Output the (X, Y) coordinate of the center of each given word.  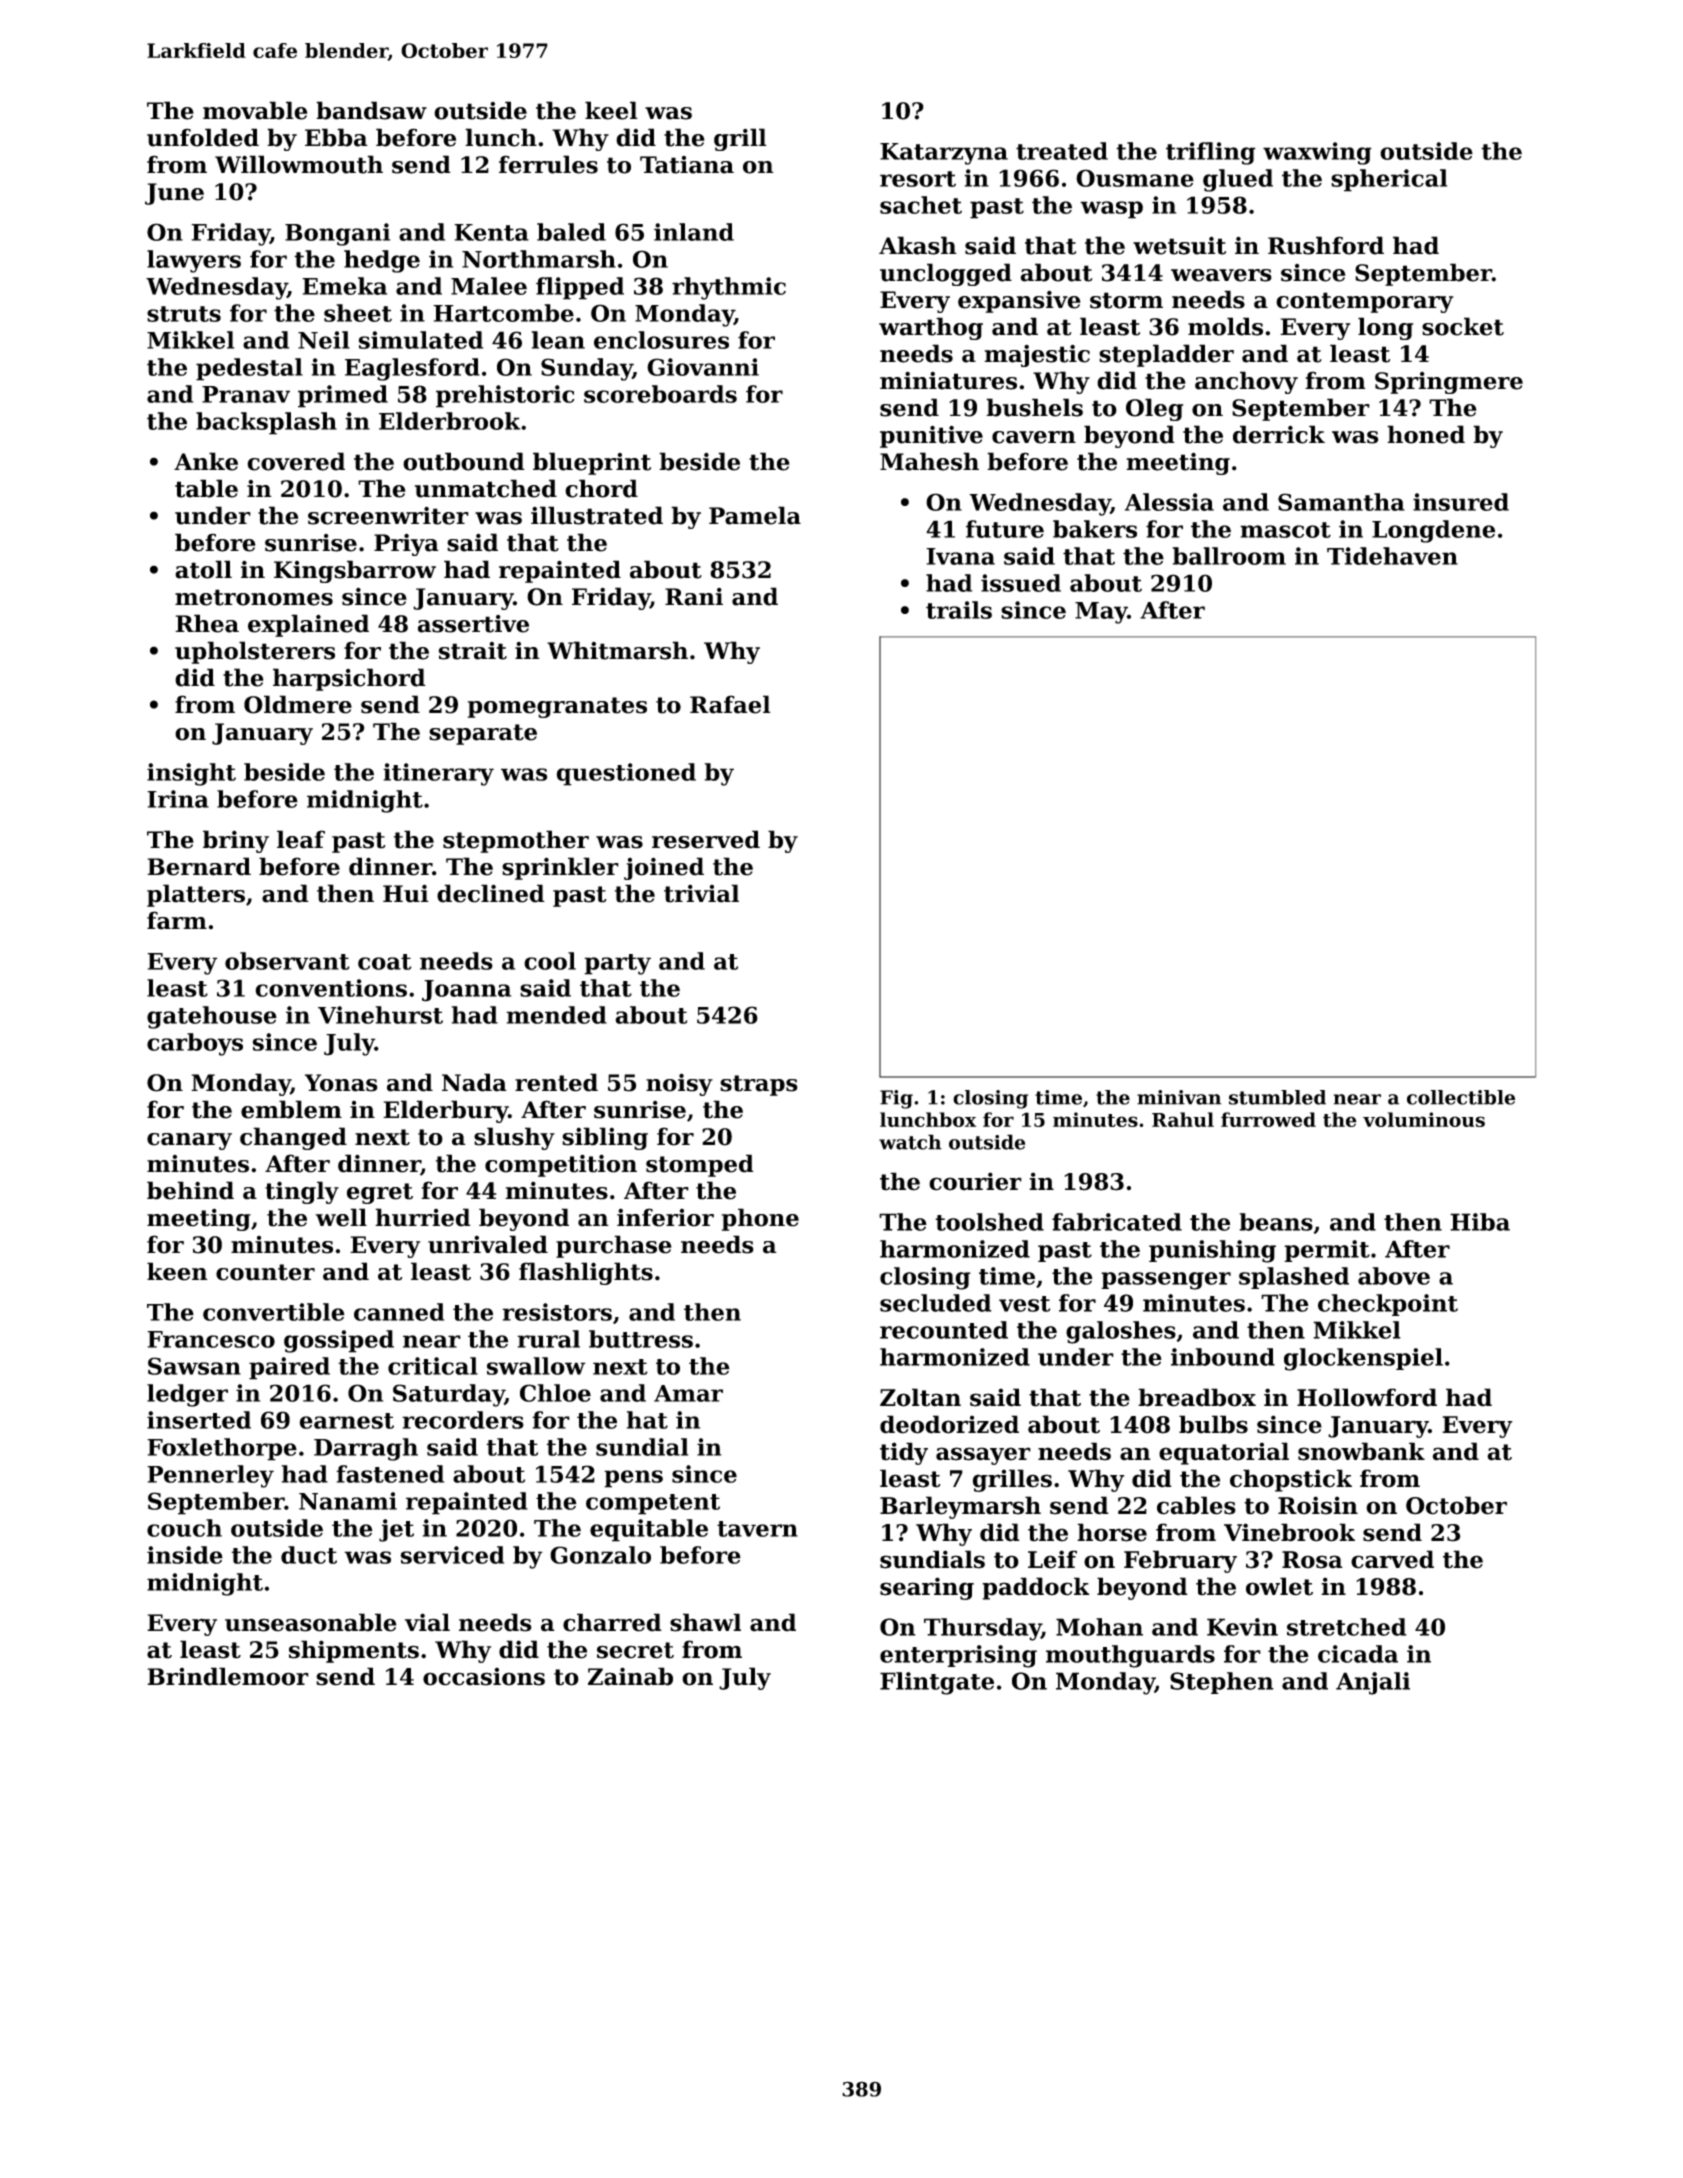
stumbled (1277, 1097)
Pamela (755, 515)
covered (296, 461)
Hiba (1480, 1222)
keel (611, 110)
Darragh (366, 1449)
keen (177, 1271)
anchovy (1246, 382)
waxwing (1317, 153)
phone (760, 1219)
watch (910, 1142)
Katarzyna (944, 154)
